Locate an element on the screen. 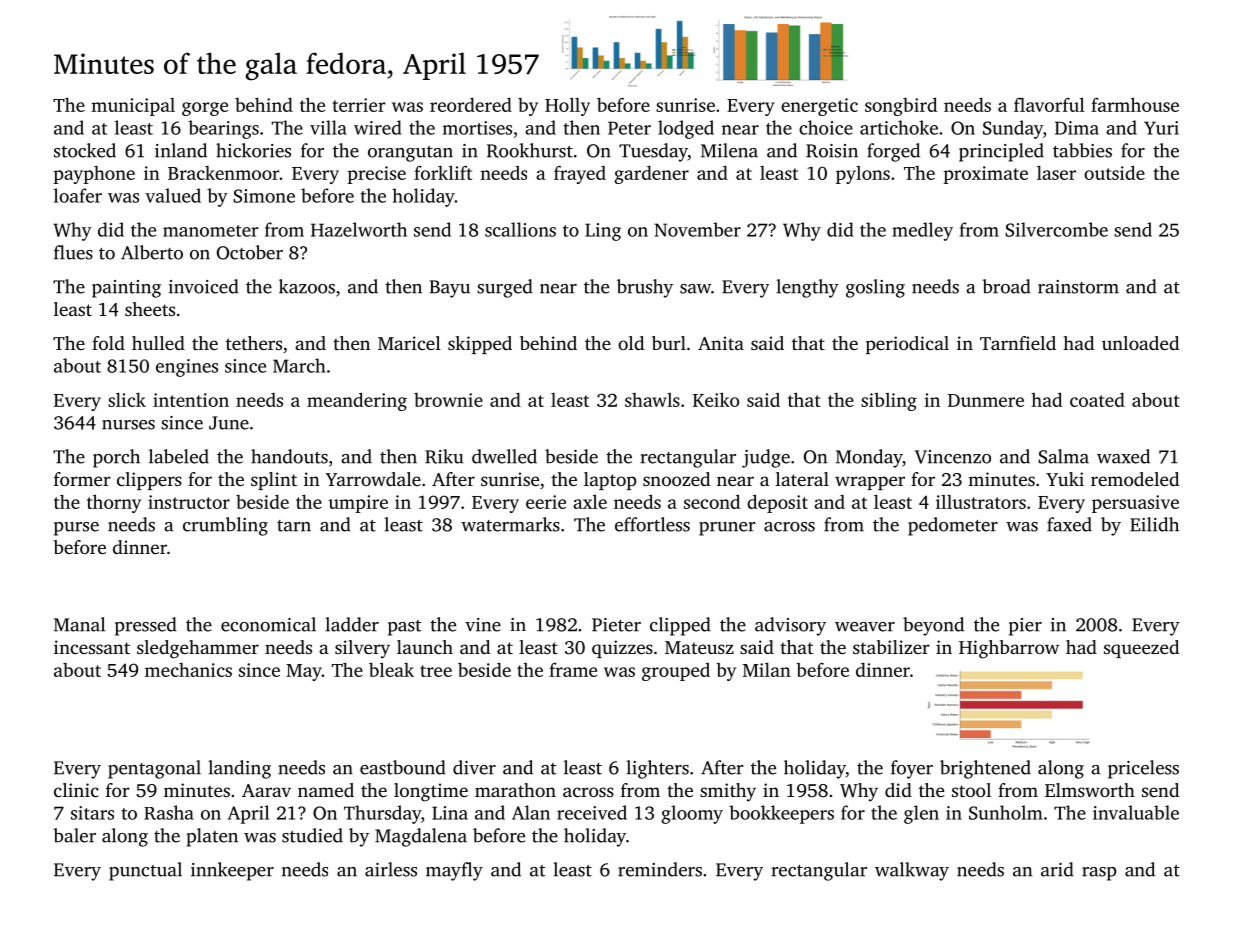  meandering is located at coordinates (357, 401).
